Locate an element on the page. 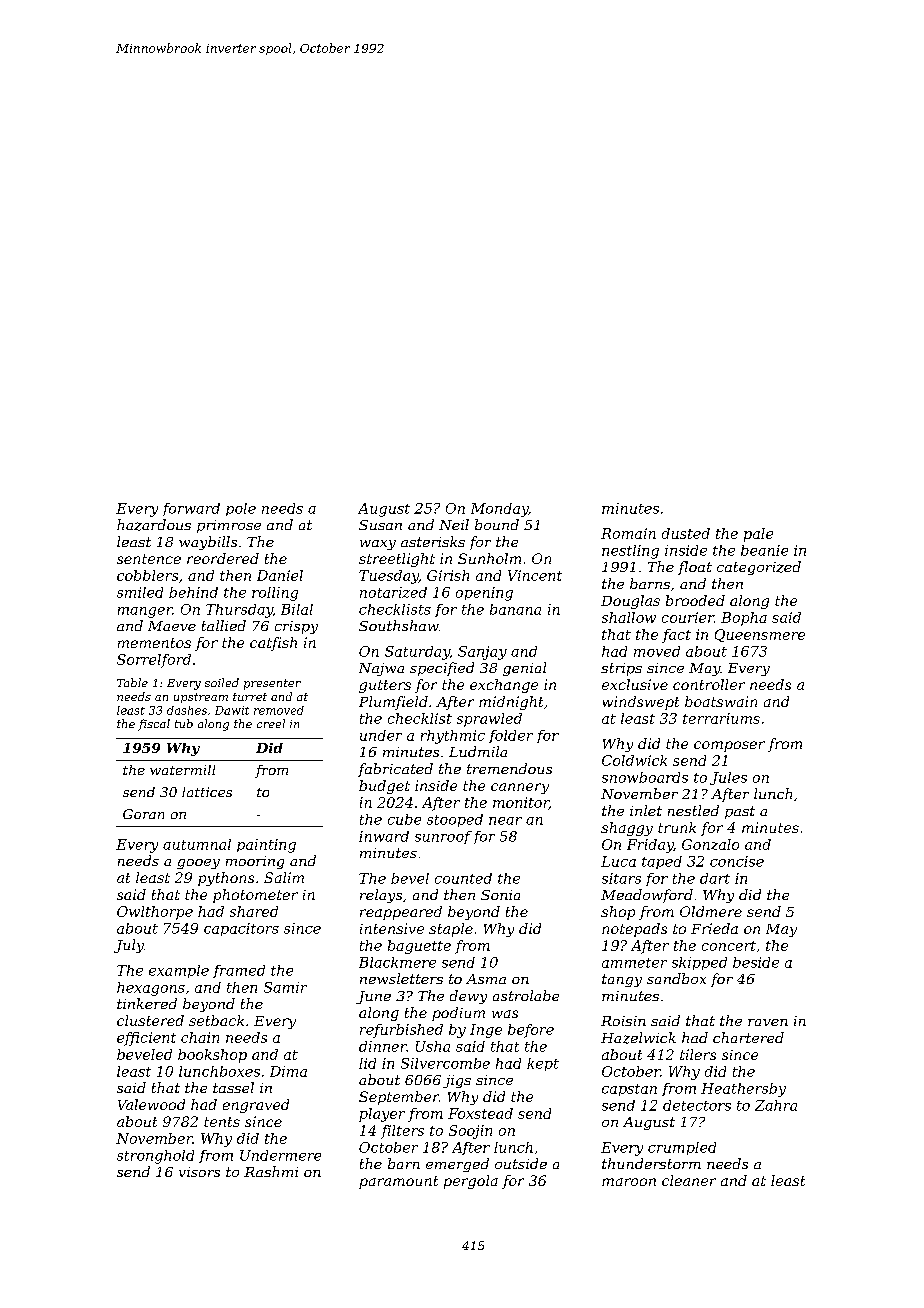  Hazelwick is located at coordinates (638, 1038).
